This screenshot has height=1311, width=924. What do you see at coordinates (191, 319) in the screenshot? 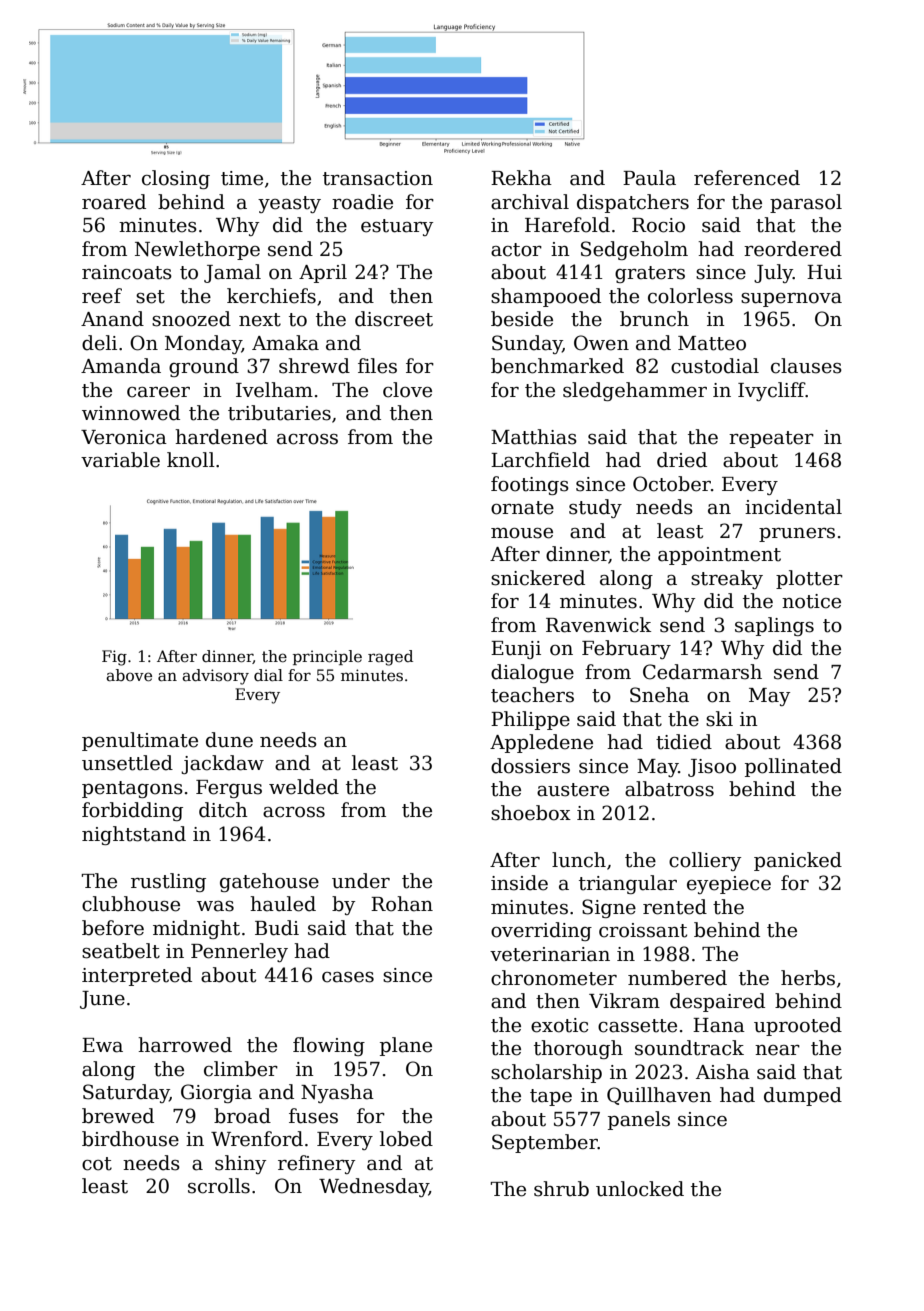
I see `snoozed` at bounding box center [191, 319].
